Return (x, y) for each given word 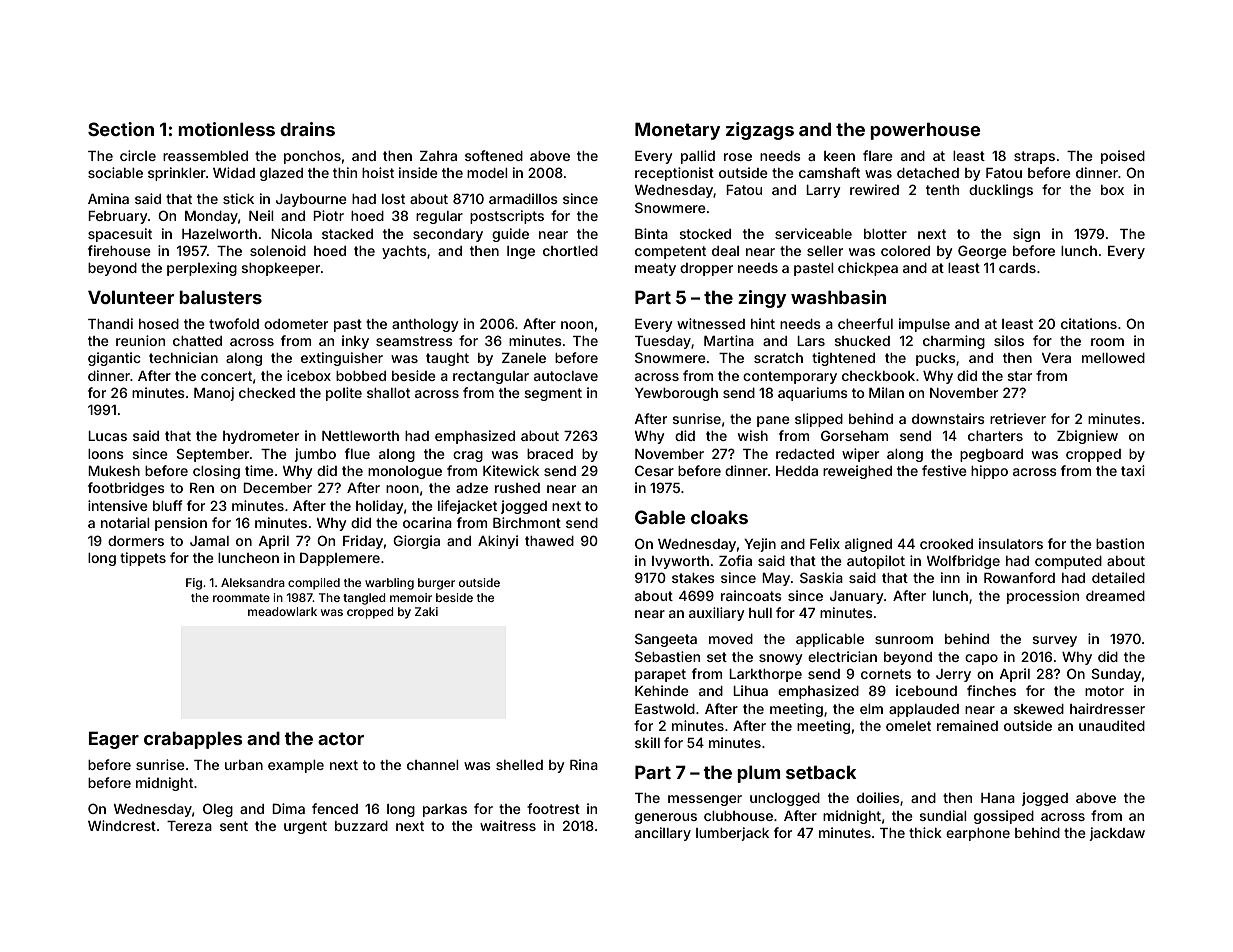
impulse (924, 325)
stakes (693, 578)
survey (1054, 641)
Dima (288, 808)
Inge (521, 252)
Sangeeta (666, 640)
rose (738, 157)
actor (341, 738)
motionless (226, 129)
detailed (1118, 577)
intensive (118, 505)
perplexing (202, 269)
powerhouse (925, 131)
